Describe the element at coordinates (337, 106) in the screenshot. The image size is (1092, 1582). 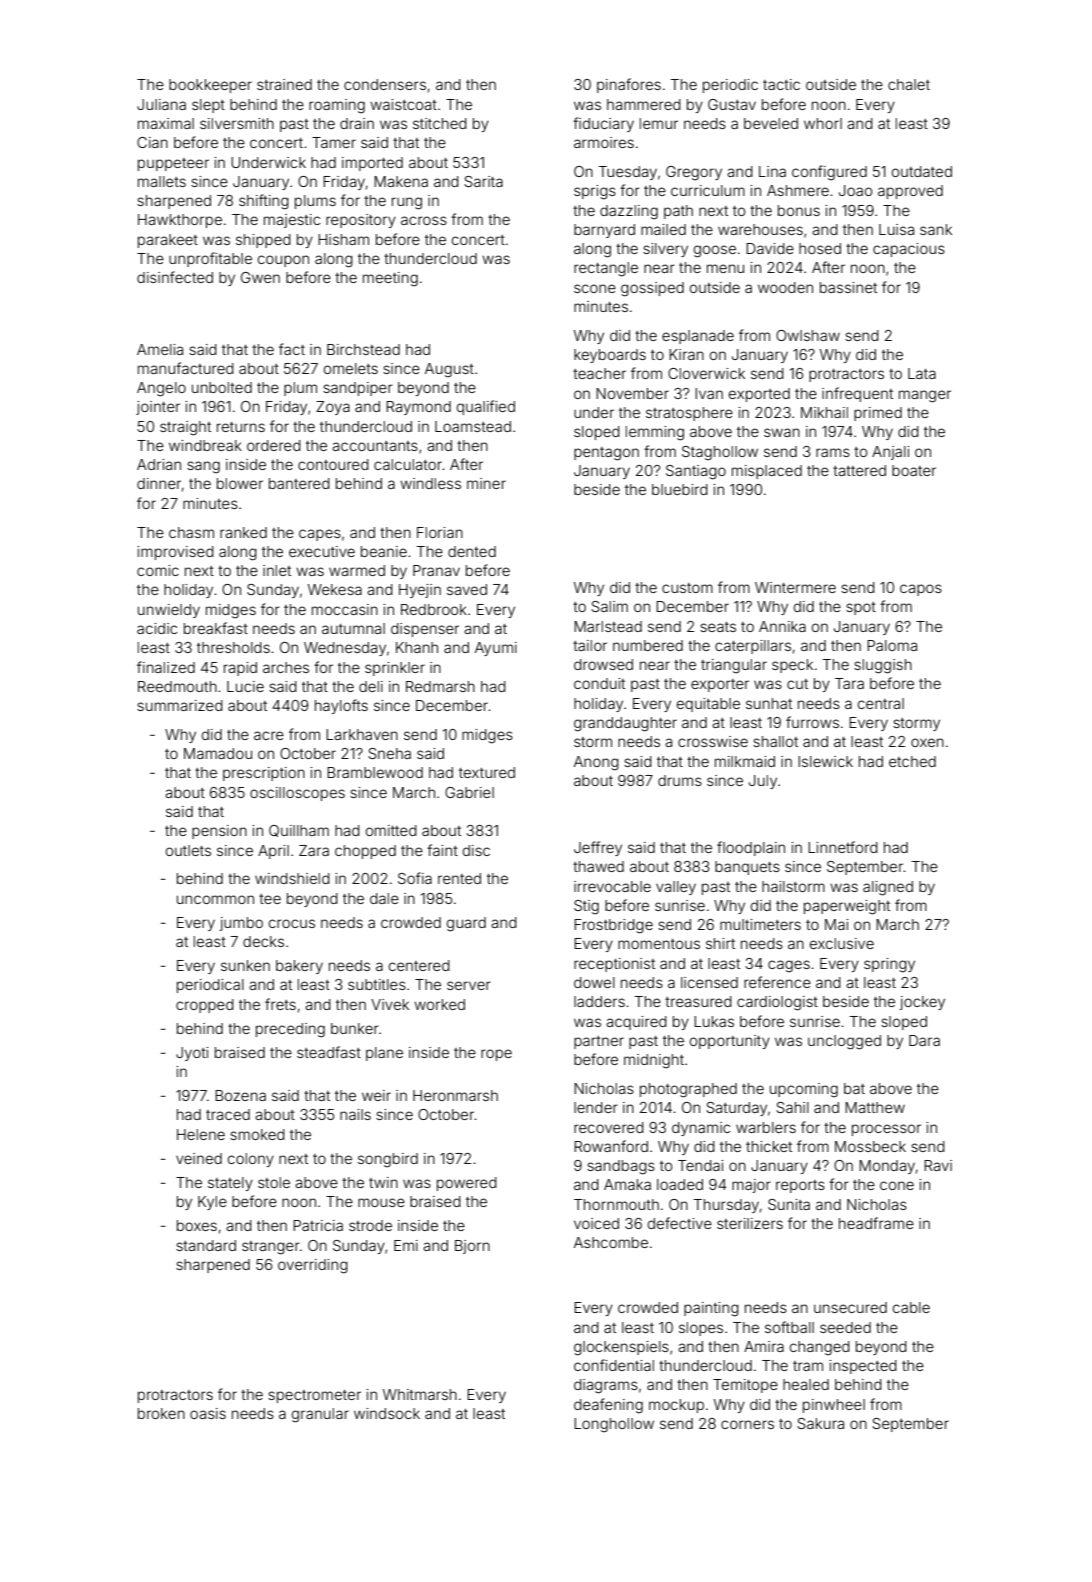
I see `roaming` at that location.
